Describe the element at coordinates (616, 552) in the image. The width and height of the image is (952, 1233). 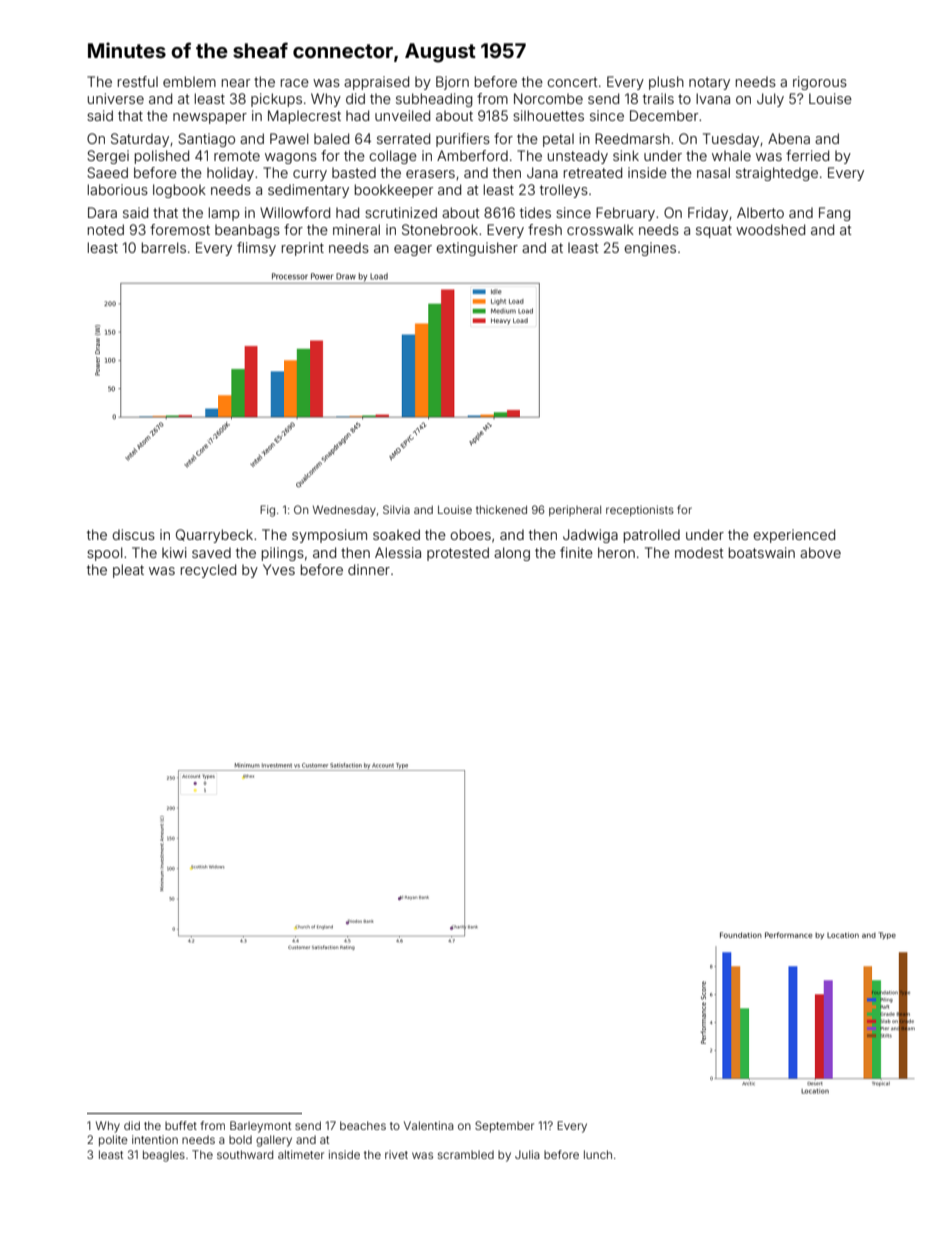
I see `heron` at that location.
